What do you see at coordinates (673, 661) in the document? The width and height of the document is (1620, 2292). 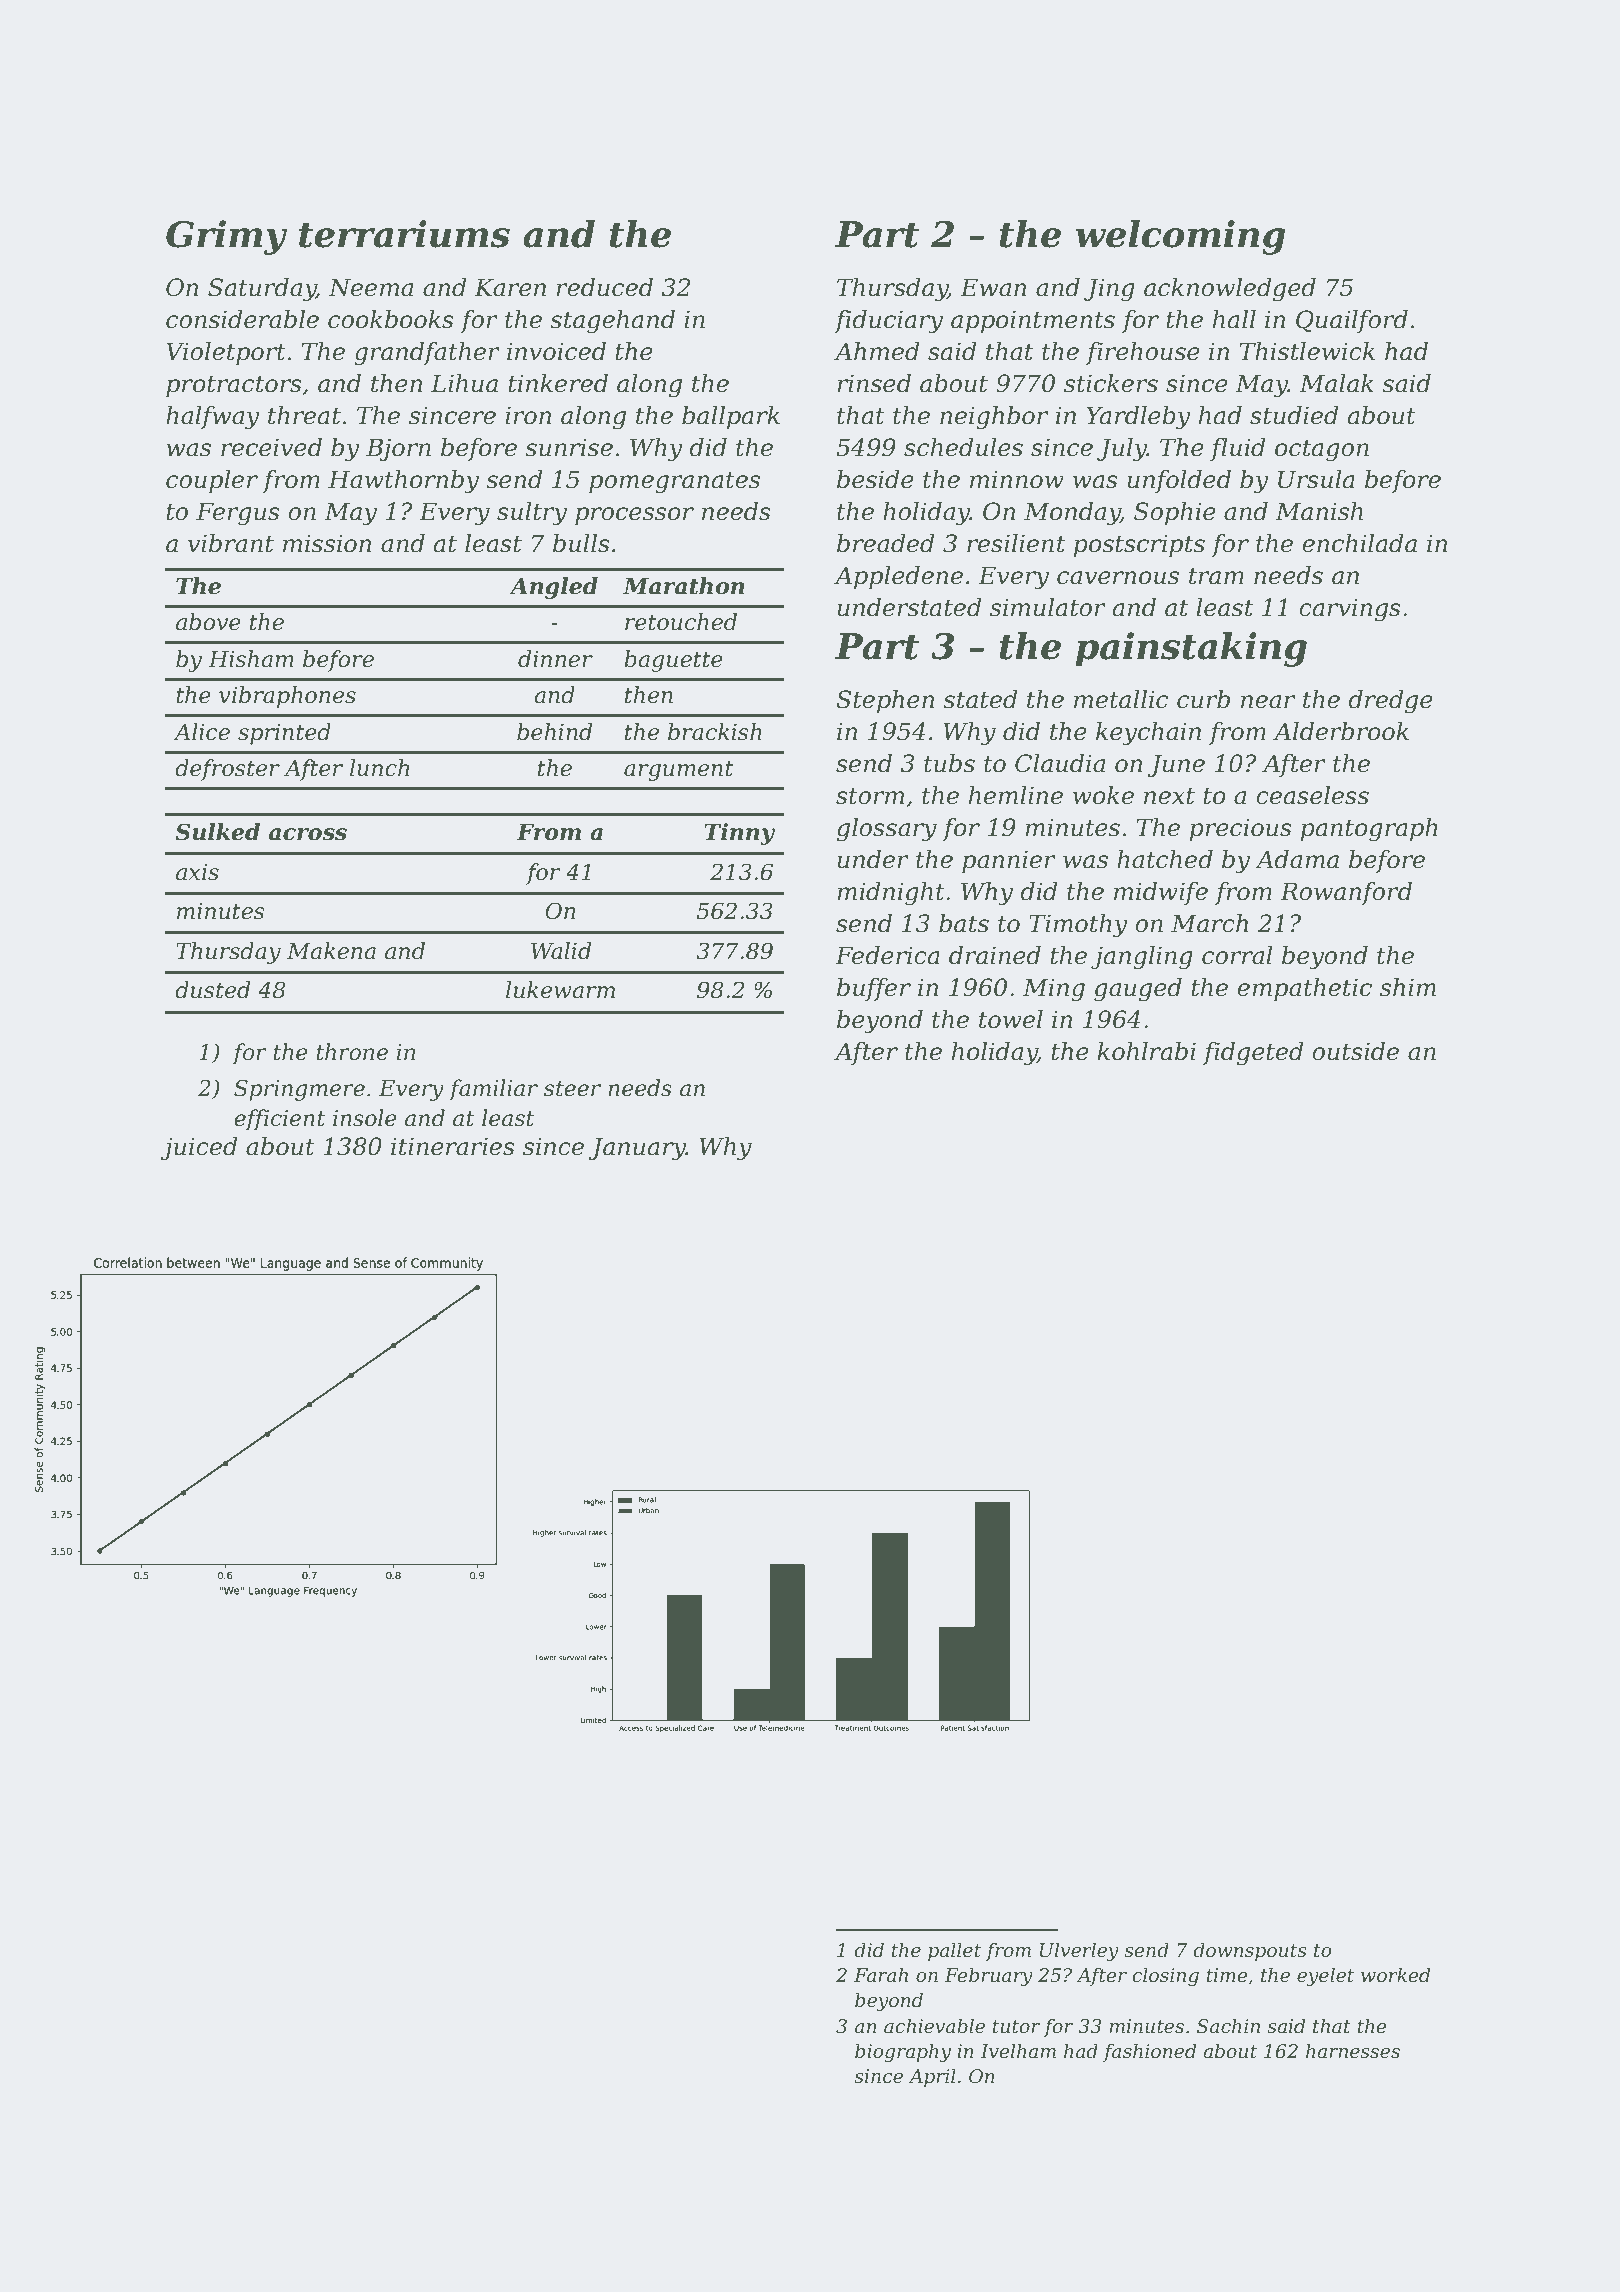 I see `baguette` at bounding box center [673, 661].
